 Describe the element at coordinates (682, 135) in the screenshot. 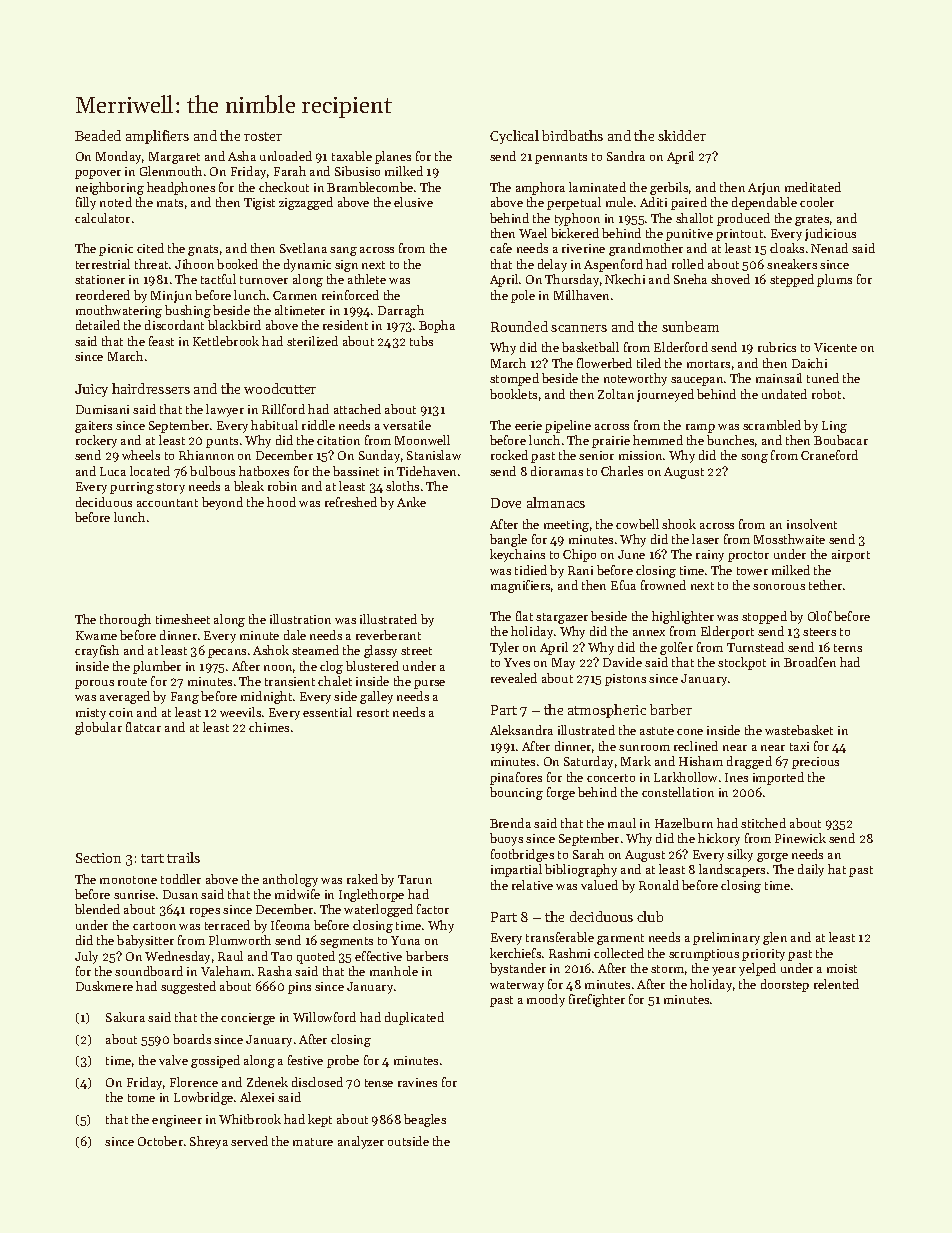

I see `skidder` at that location.
